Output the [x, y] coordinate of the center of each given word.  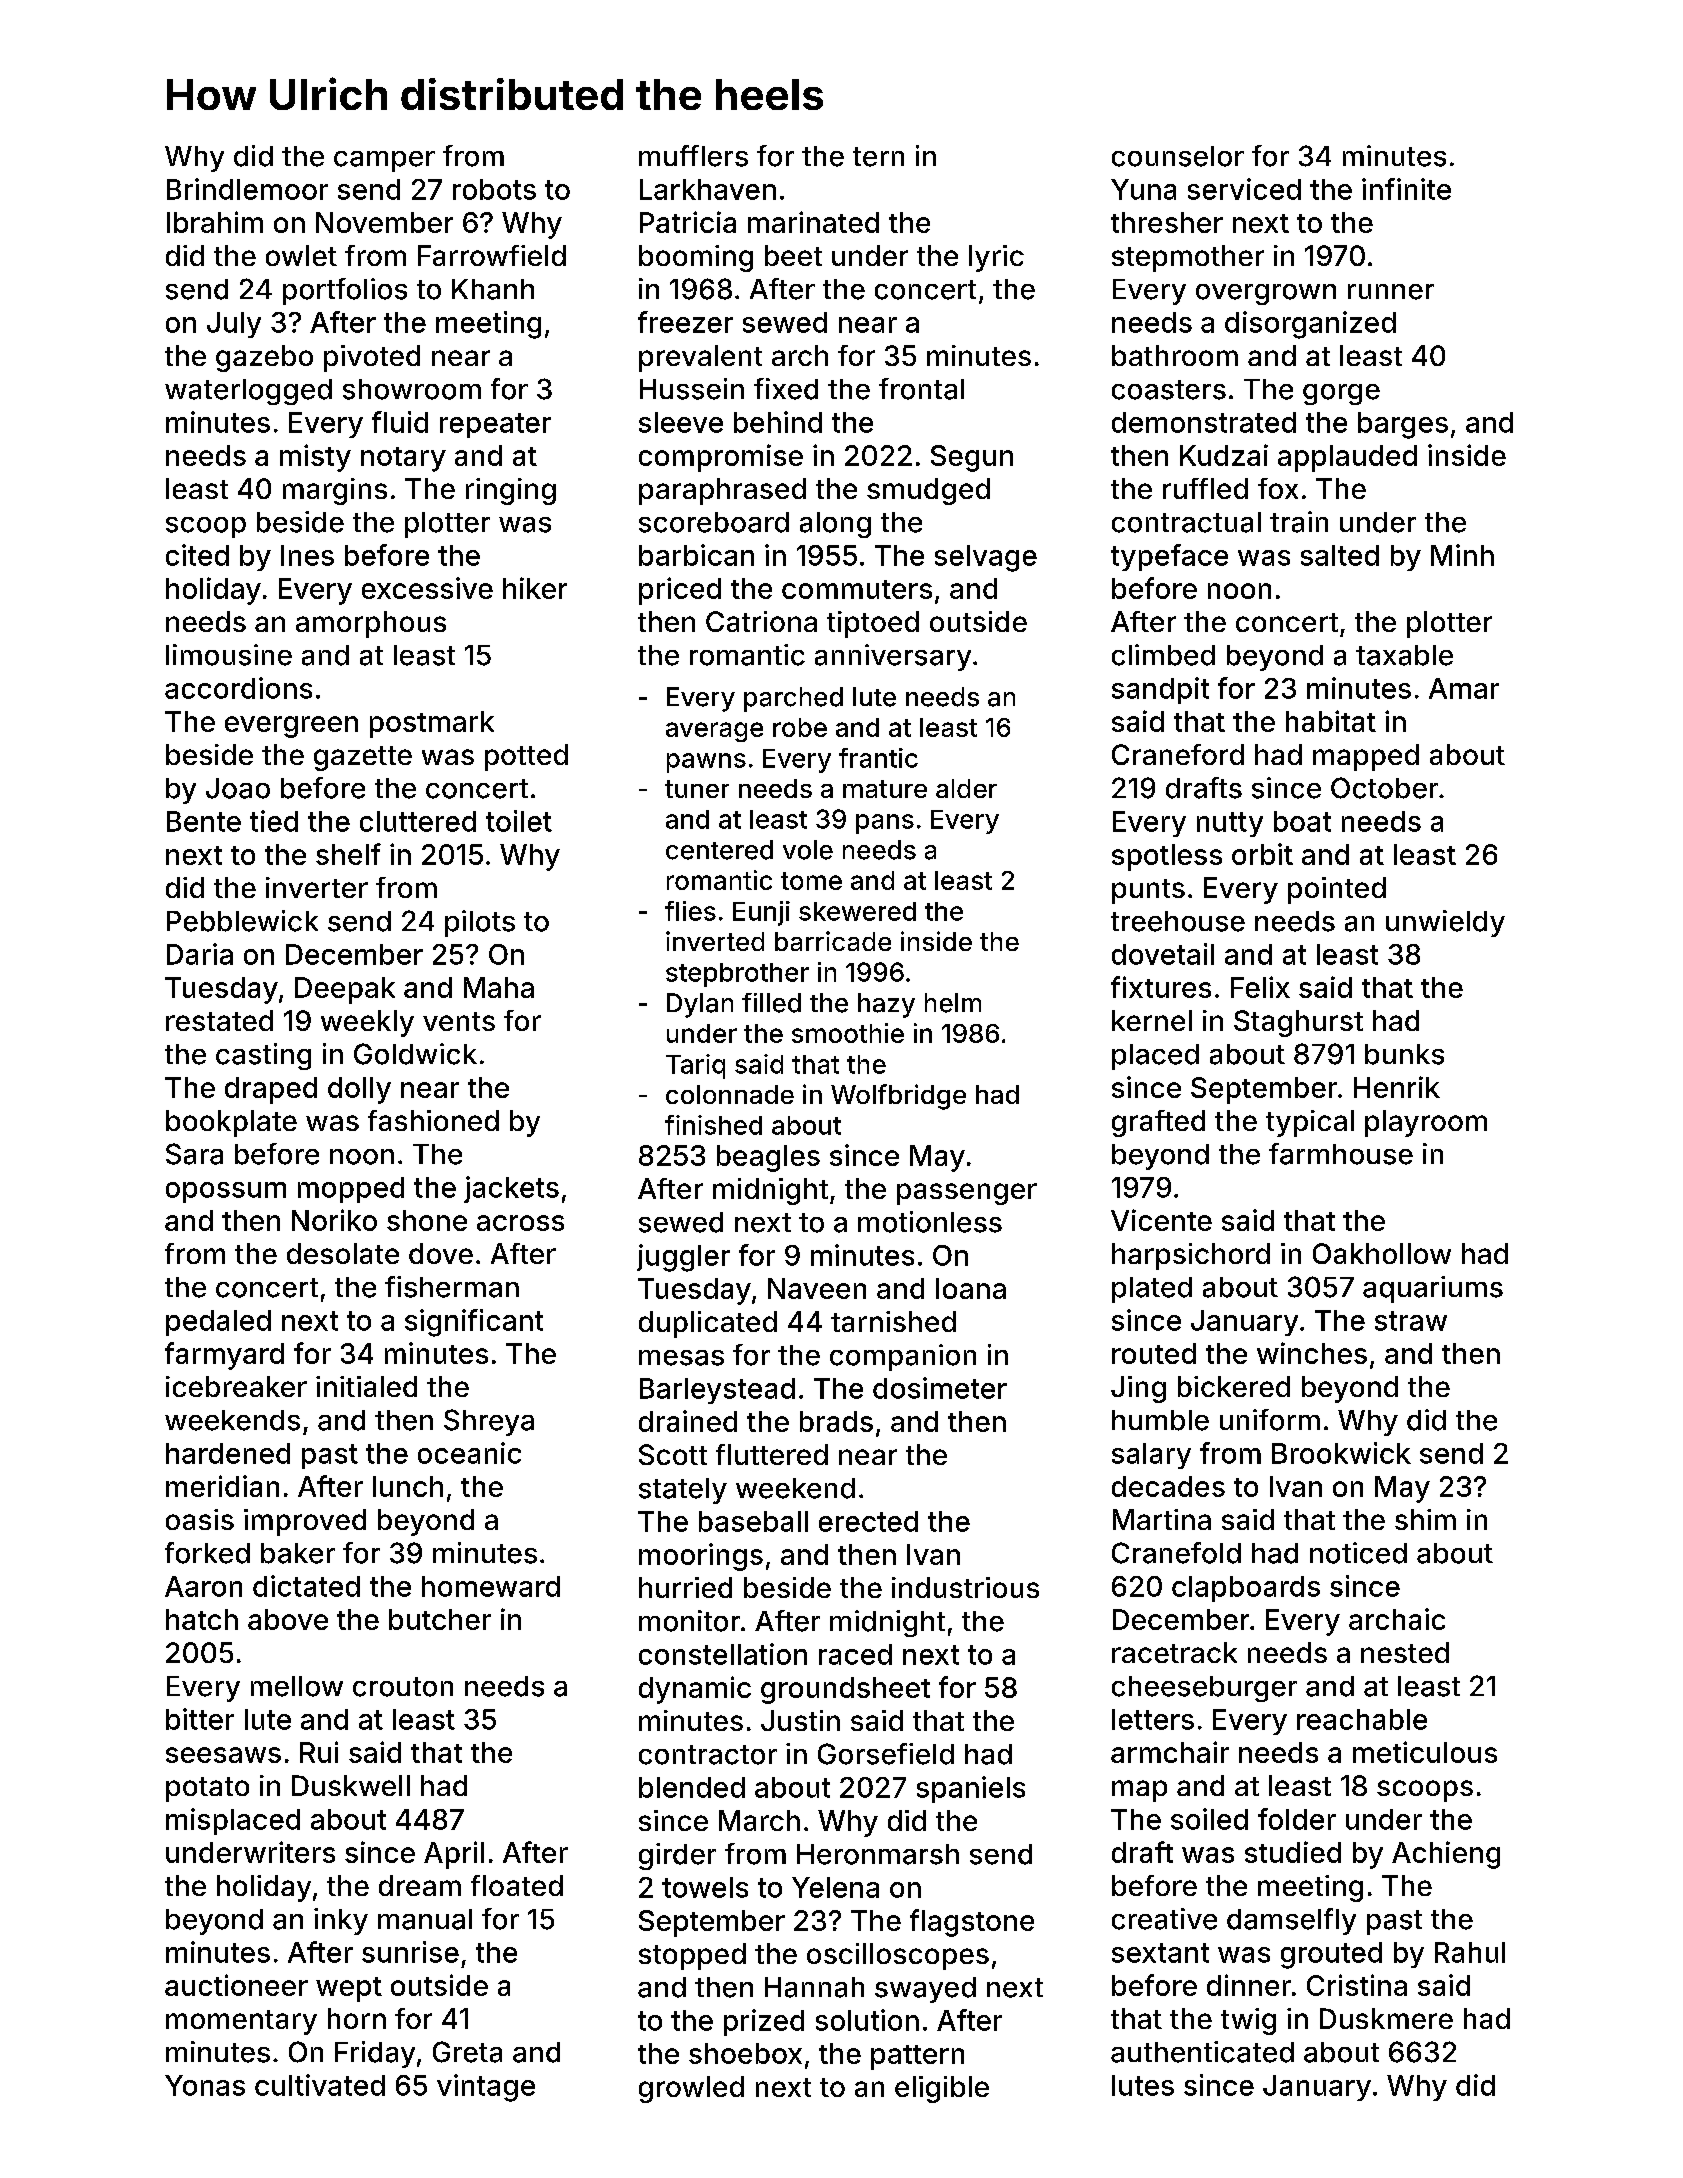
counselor [1178, 156]
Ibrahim [215, 222]
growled [691, 2089]
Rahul [1470, 1952]
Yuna [1143, 189]
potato [207, 1789]
